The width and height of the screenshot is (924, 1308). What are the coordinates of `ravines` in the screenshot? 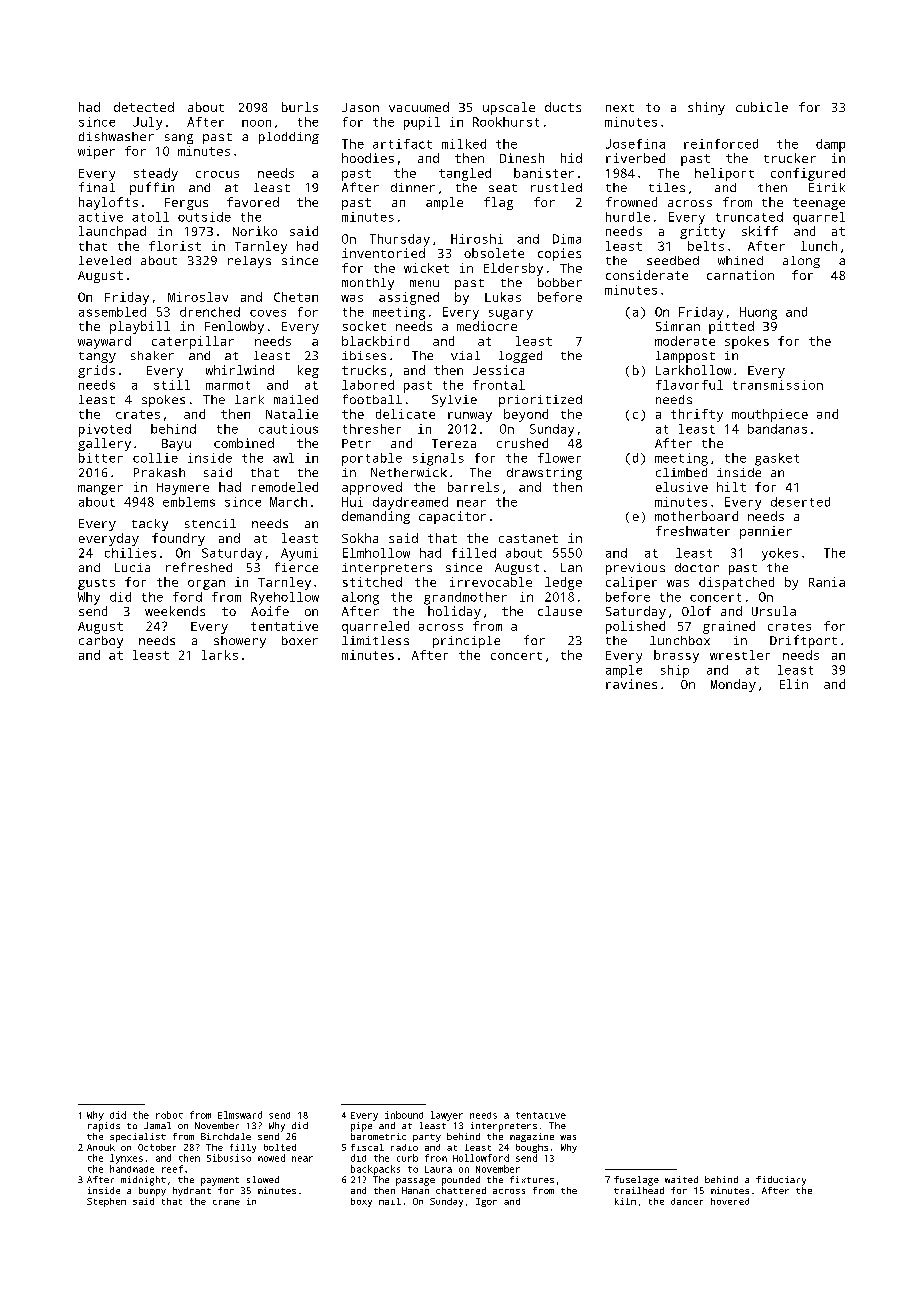 It's located at (631, 684).
